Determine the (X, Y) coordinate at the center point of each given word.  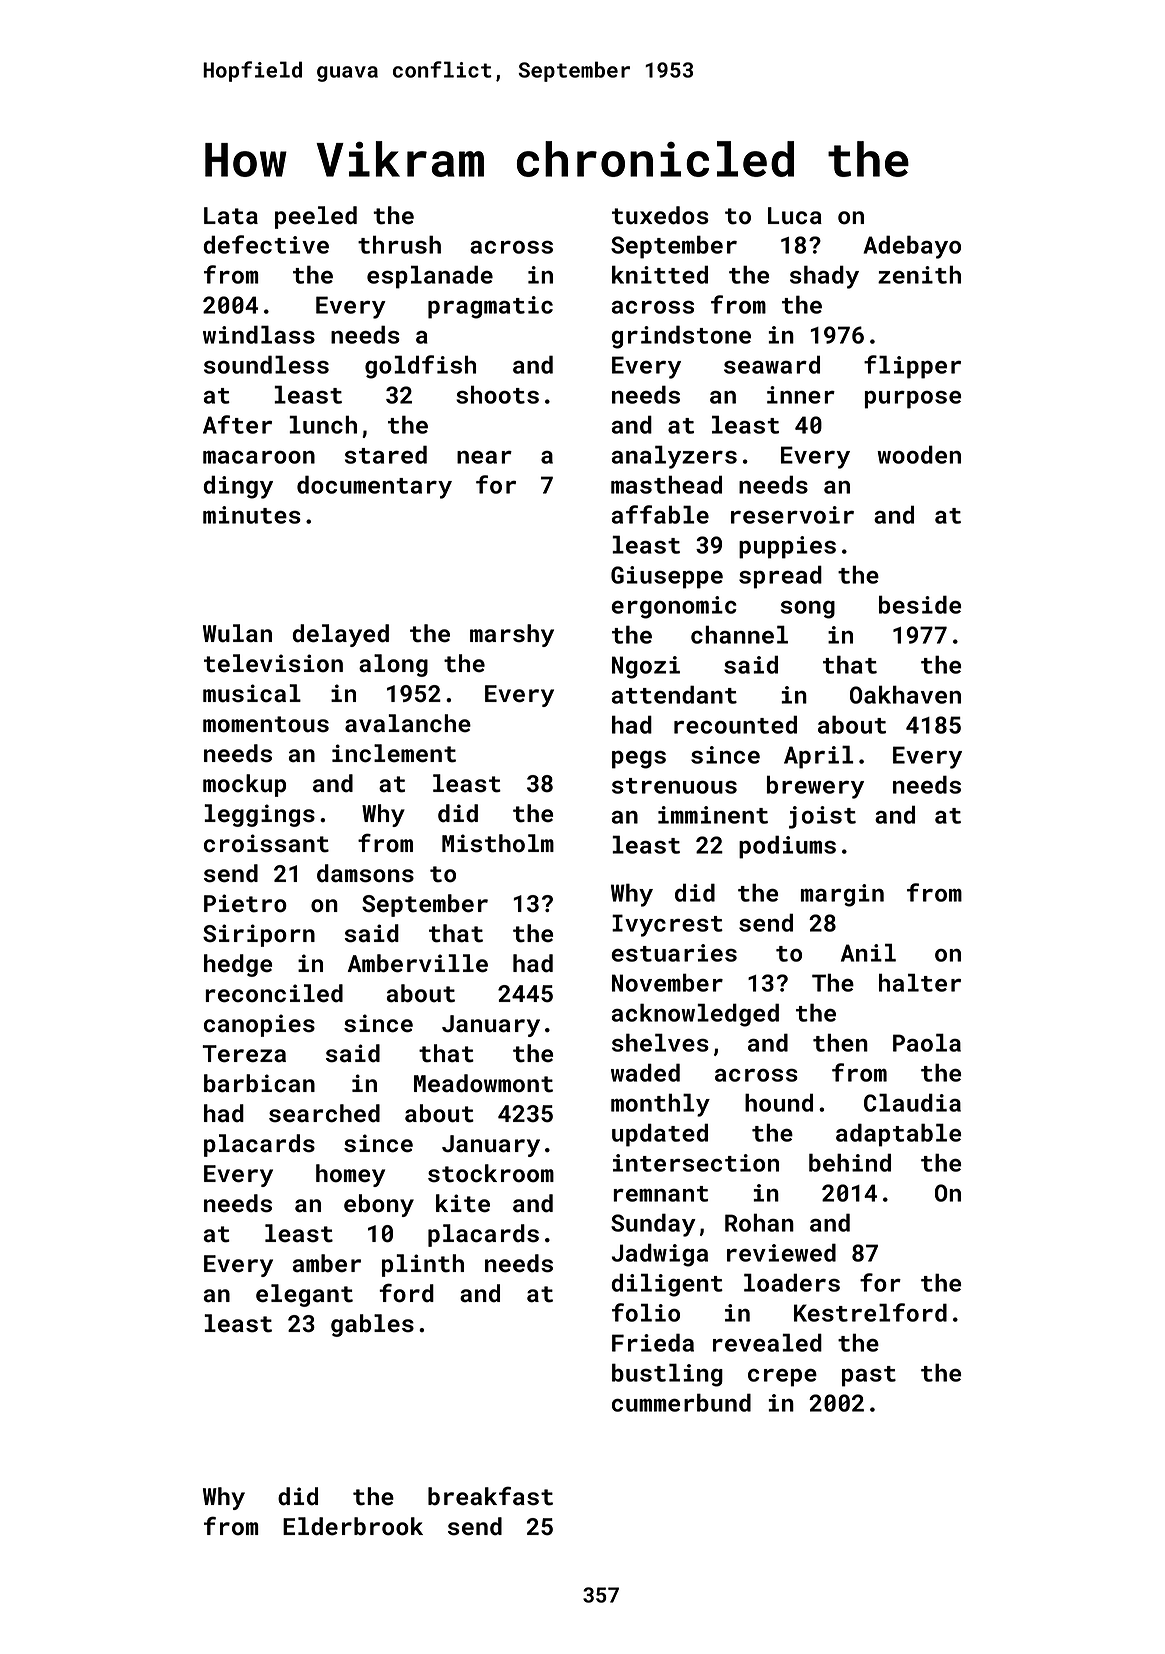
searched (324, 1113)
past (869, 1376)
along (393, 665)
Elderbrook (353, 1526)
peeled (316, 217)
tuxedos (660, 215)
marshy (512, 635)
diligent (667, 1285)
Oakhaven (905, 694)
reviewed (781, 1252)
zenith (919, 274)
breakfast (490, 1496)
